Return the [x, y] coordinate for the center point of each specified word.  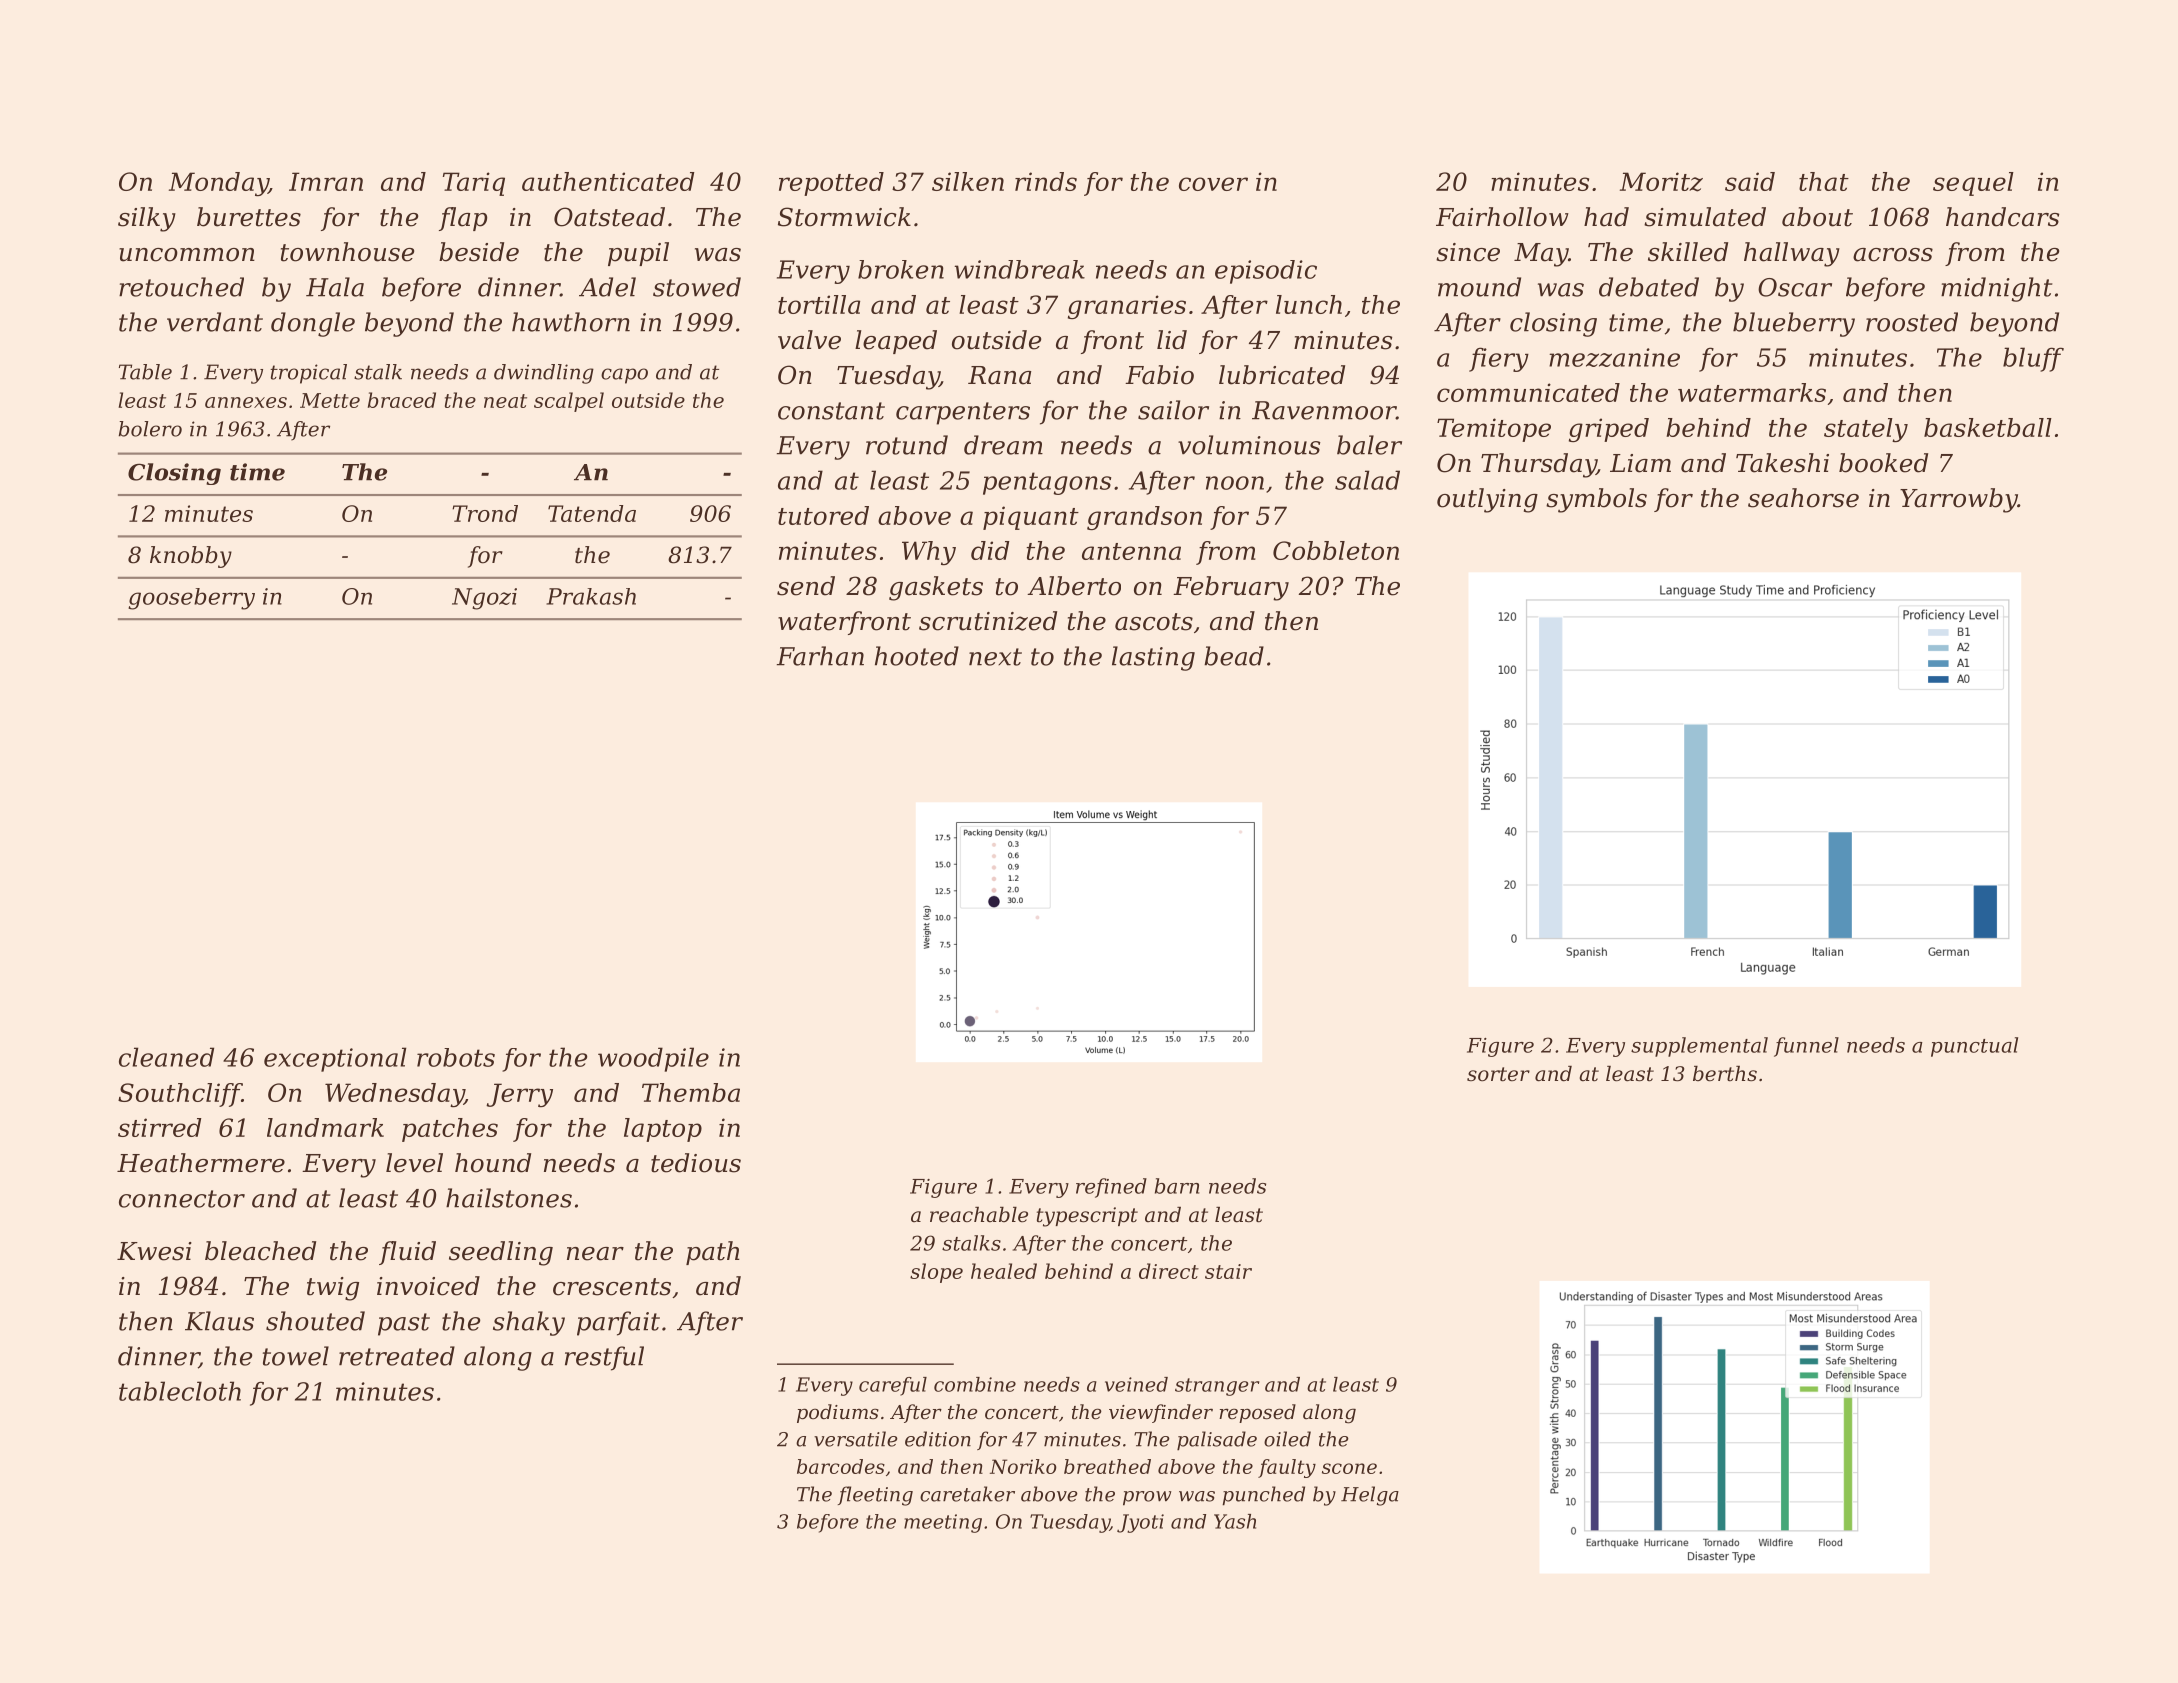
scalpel [569, 402]
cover [1213, 184]
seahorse [1803, 498]
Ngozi [484, 599]
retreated [397, 1356]
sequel [1973, 184]
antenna [1131, 551]
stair [1228, 1271]
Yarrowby [1959, 500]
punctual [1974, 1047]
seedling [501, 1253]
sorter [1498, 1074]
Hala [335, 287]
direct [1169, 1271]
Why [929, 553]
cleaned [166, 1057]
